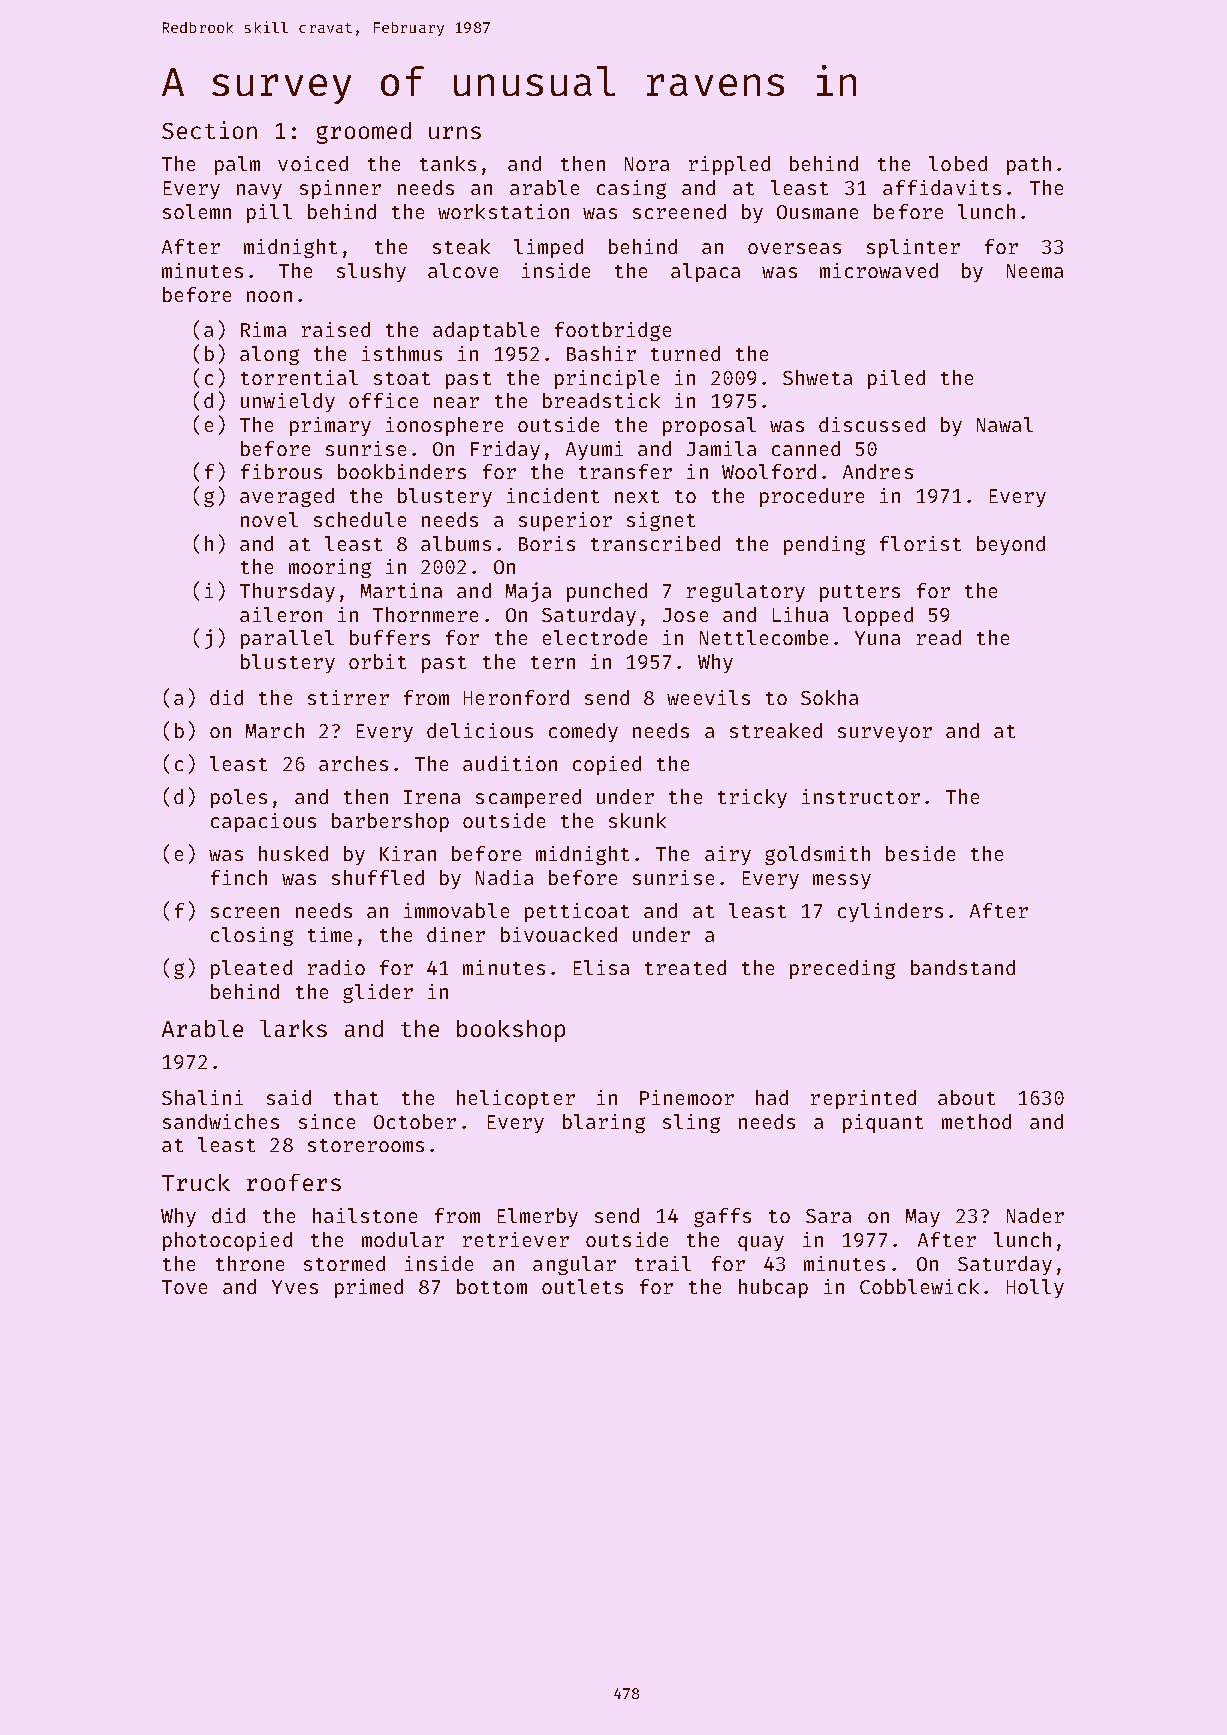 This page has width=1227, height=1735. What do you see at coordinates (920, 543) in the page?
I see `florist` at bounding box center [920, 543].
